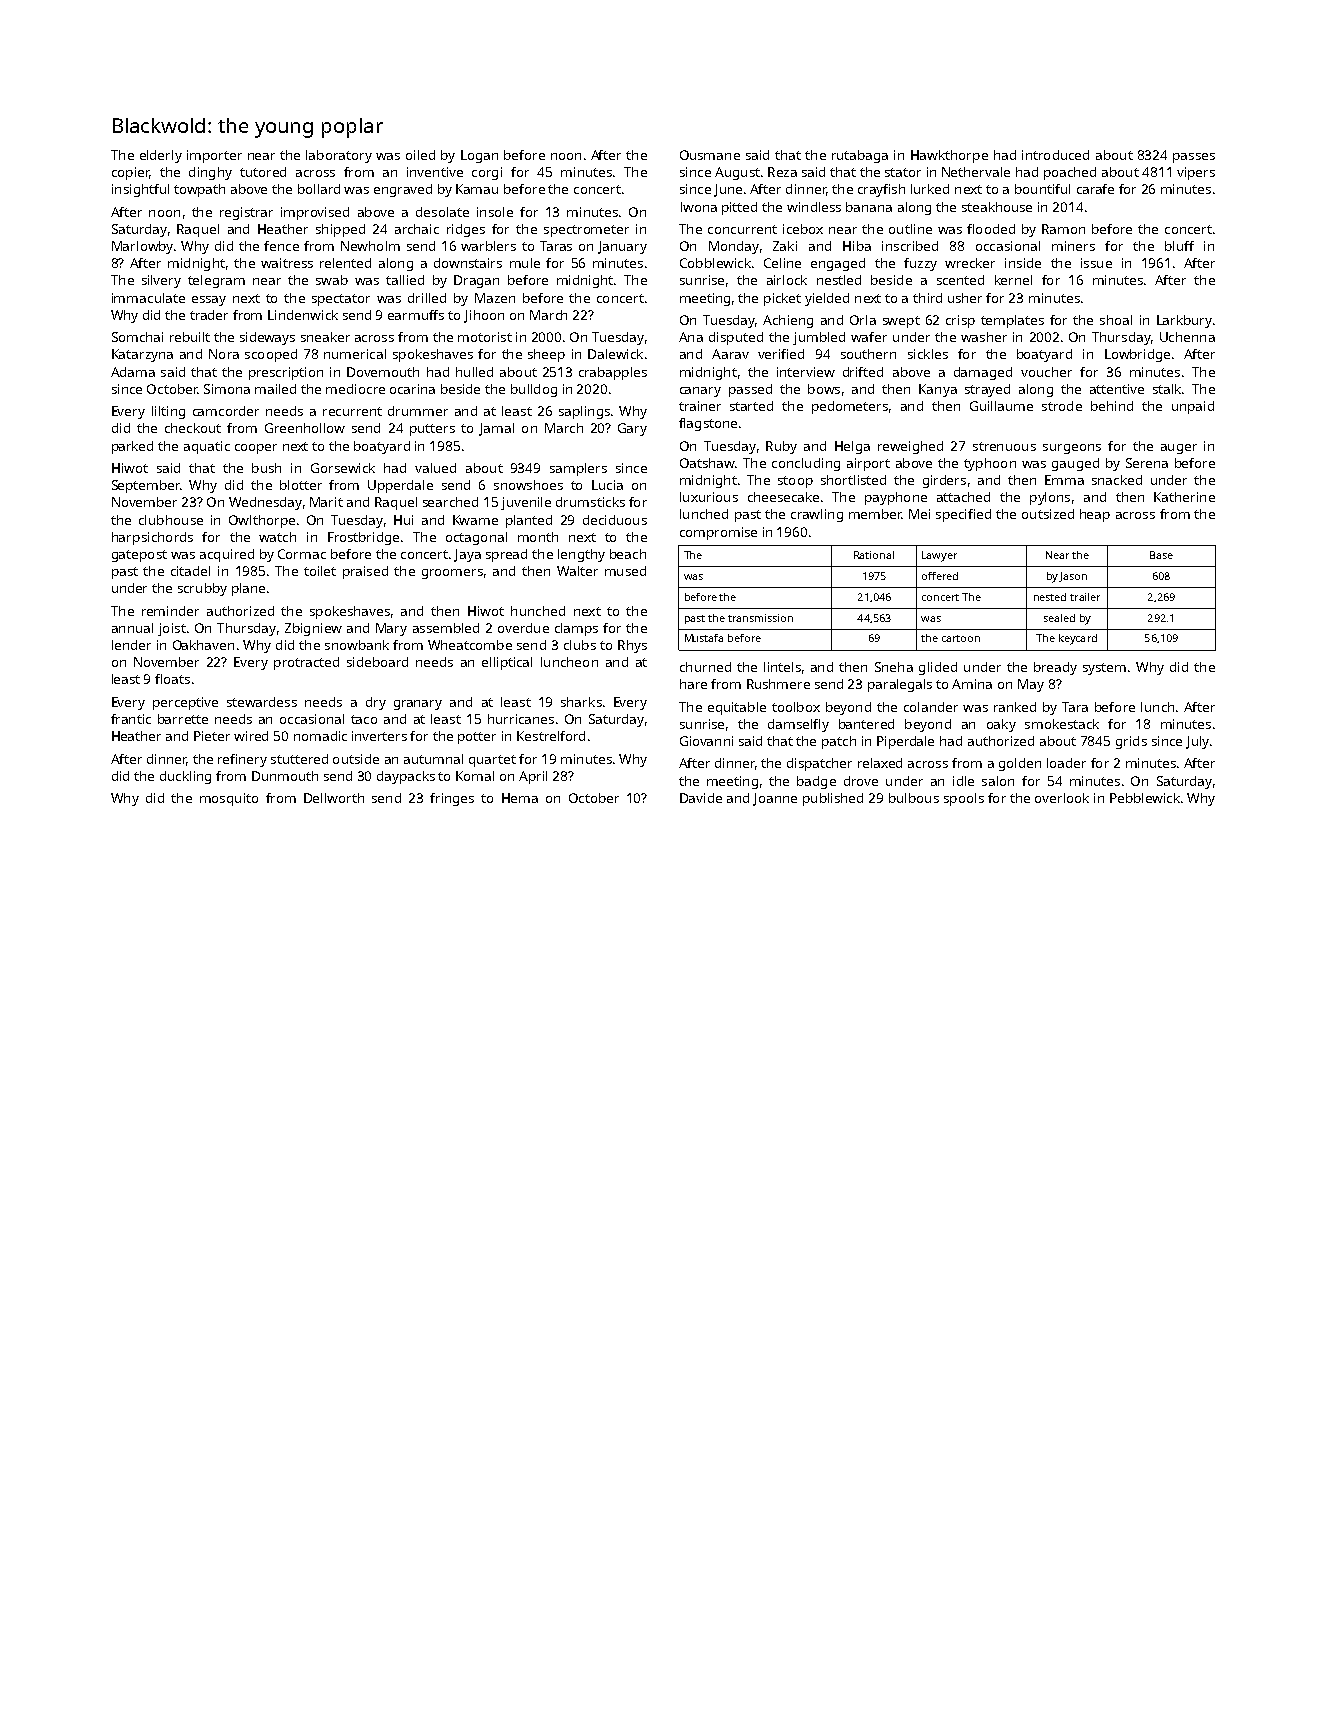  I want to click on immaculate, so click(148, 298).
